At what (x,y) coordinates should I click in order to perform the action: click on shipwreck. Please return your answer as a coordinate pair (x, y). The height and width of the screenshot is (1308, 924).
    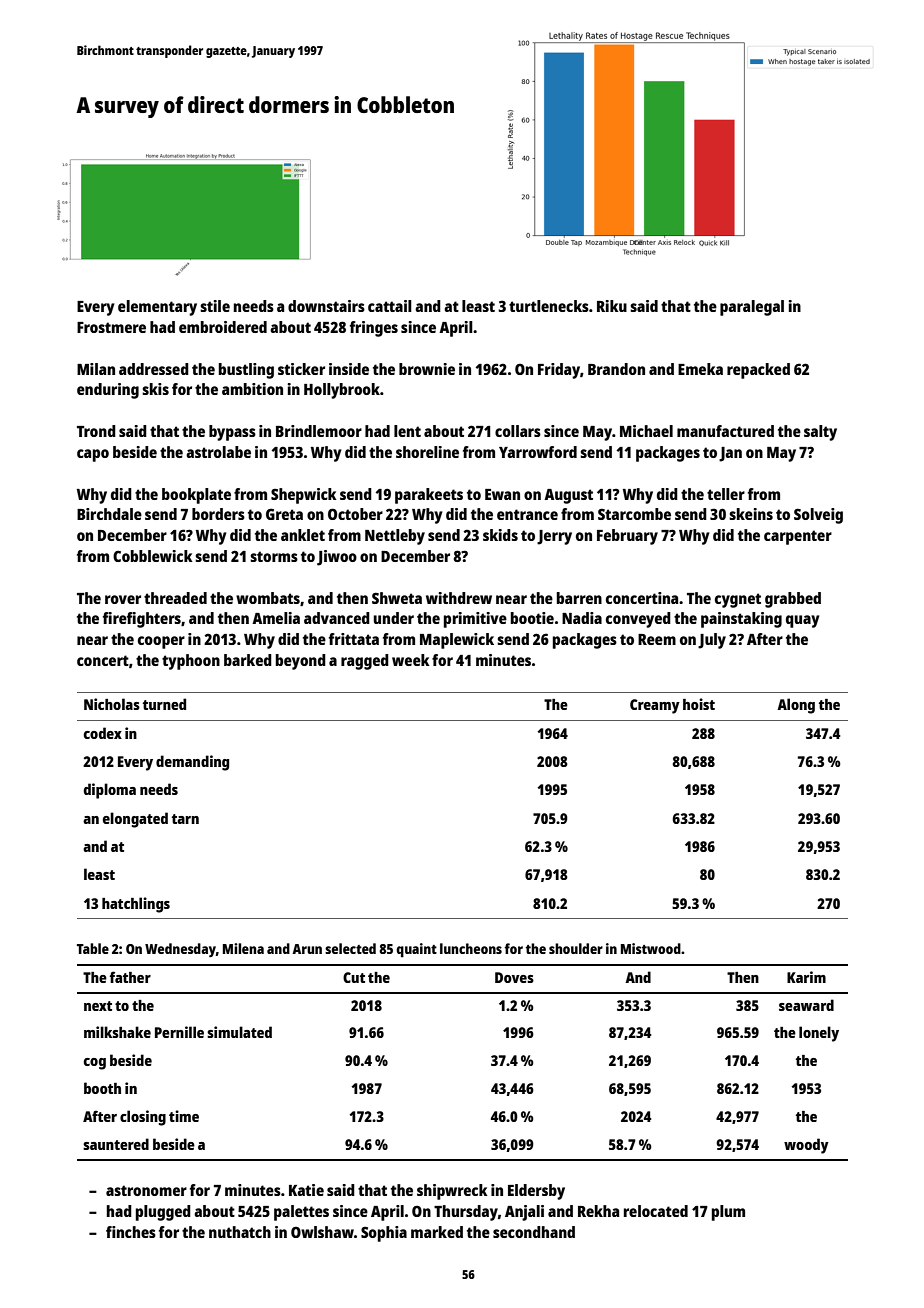
    Looking at the image, I should click on (452, 1192).
